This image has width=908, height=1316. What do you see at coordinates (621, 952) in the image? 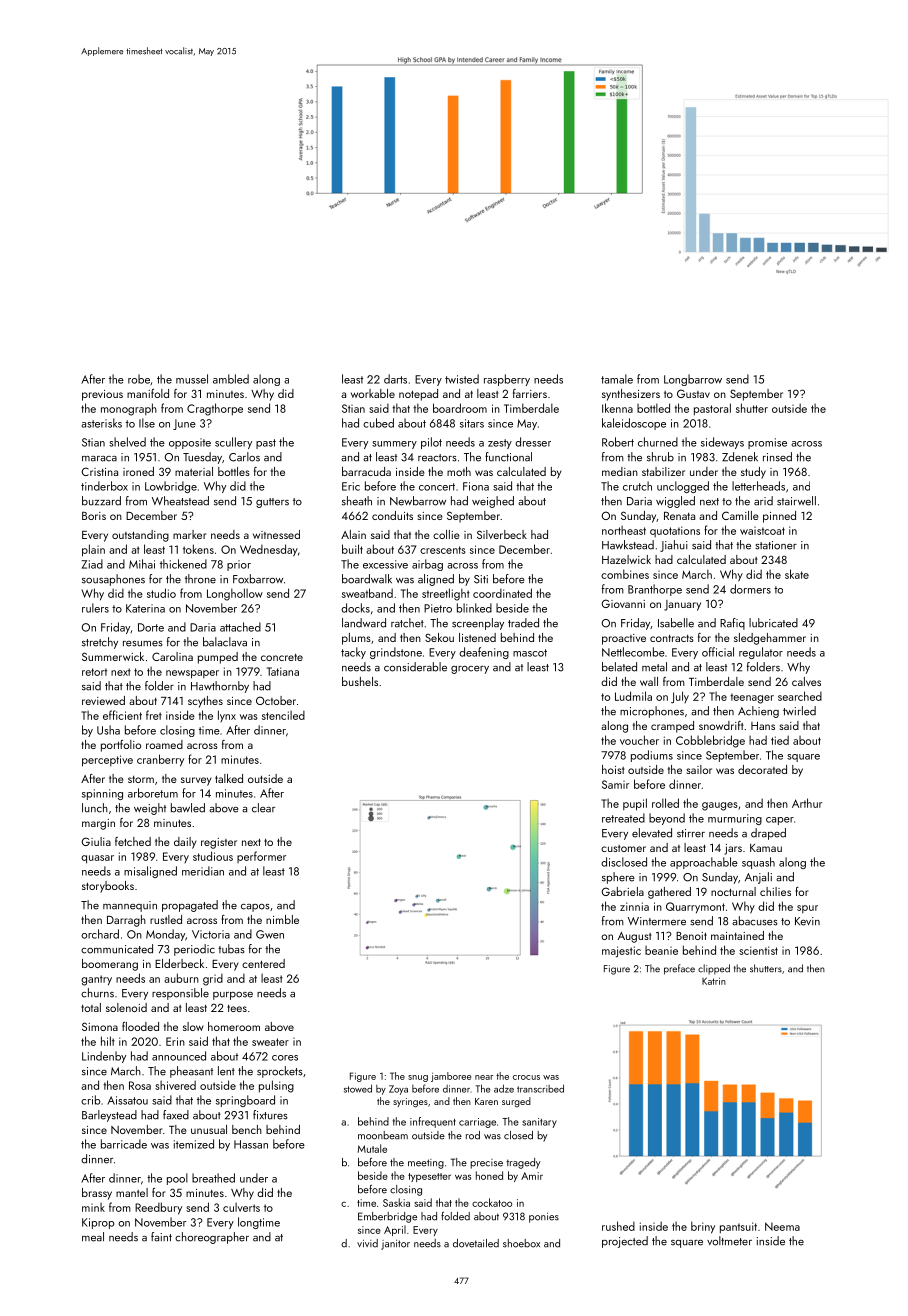
I see `majestic` at bounding box center [621, 952].
